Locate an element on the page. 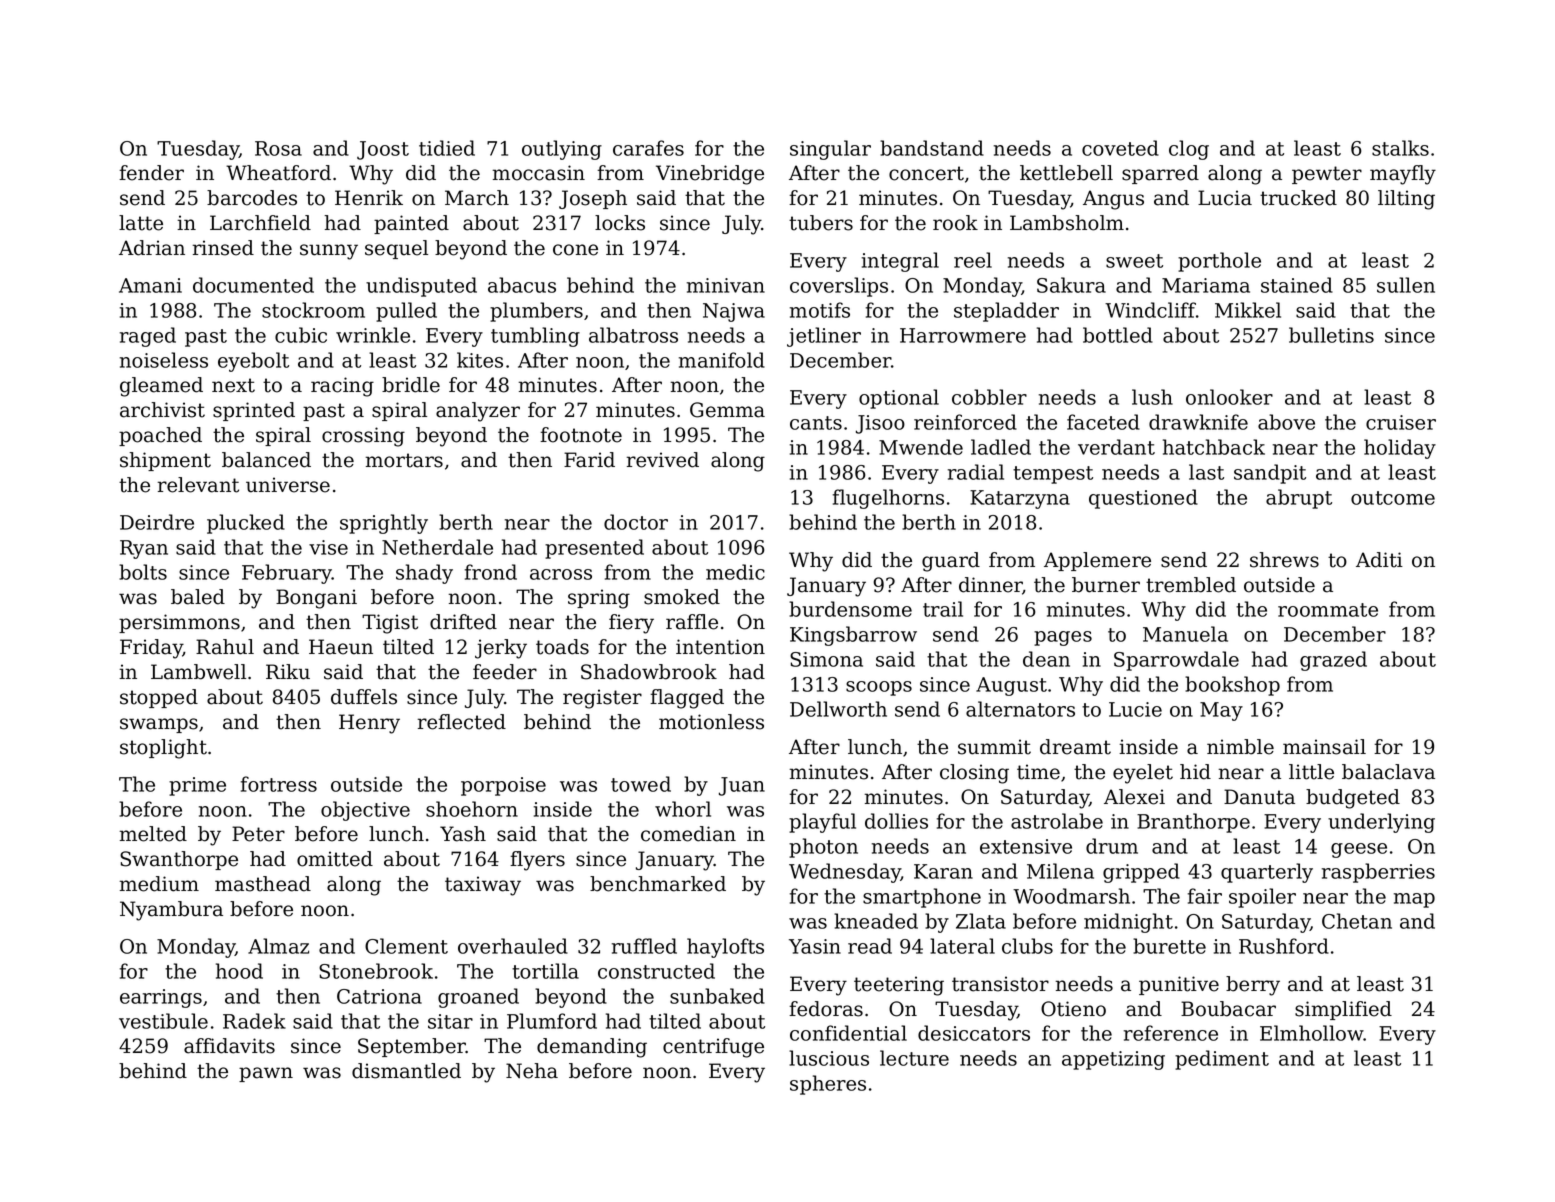 This document has height=1202, width=1555. latte is located at coordinates (141, 223).
